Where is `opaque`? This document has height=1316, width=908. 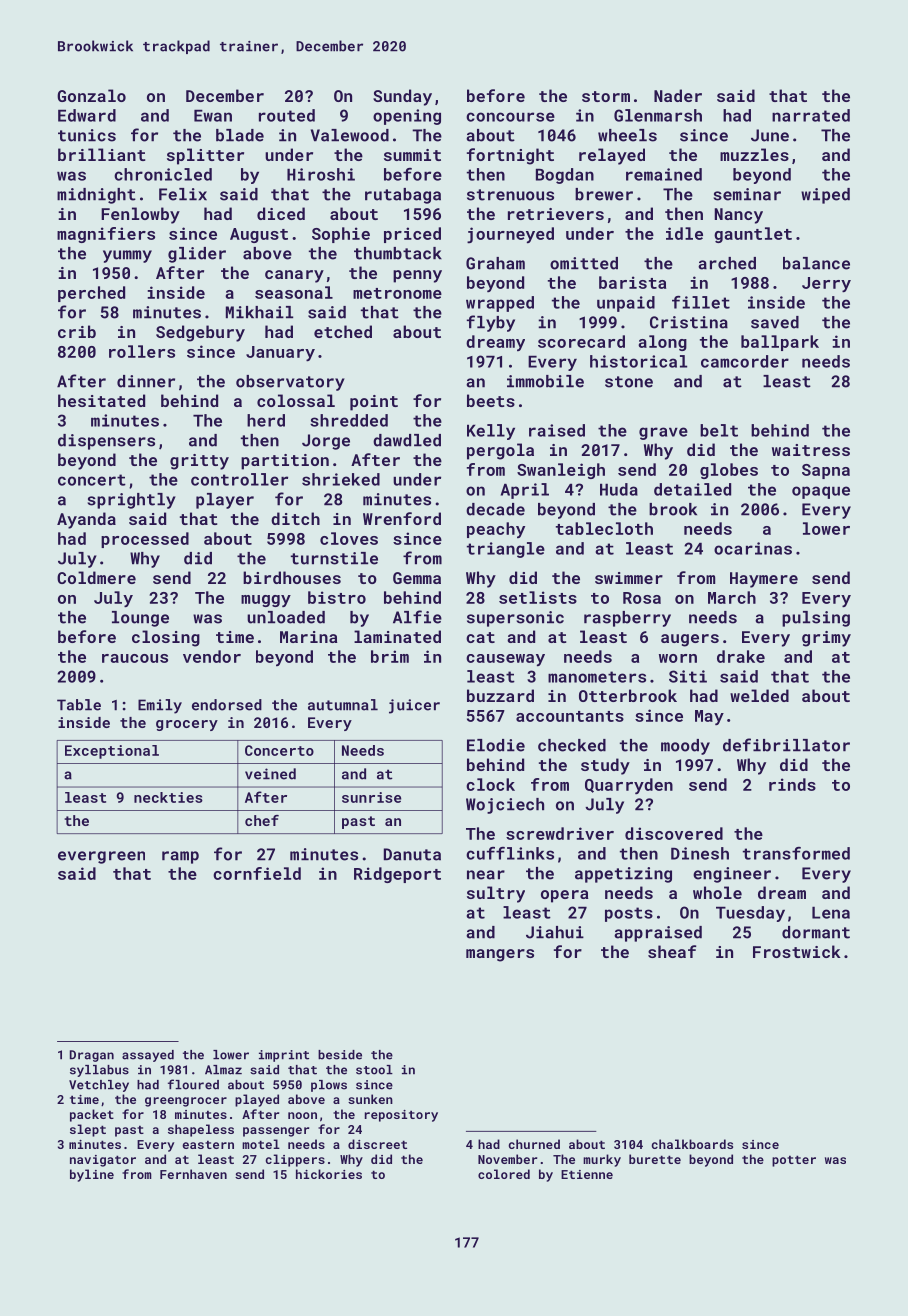 opaque is located at coordinates (821, 492).
